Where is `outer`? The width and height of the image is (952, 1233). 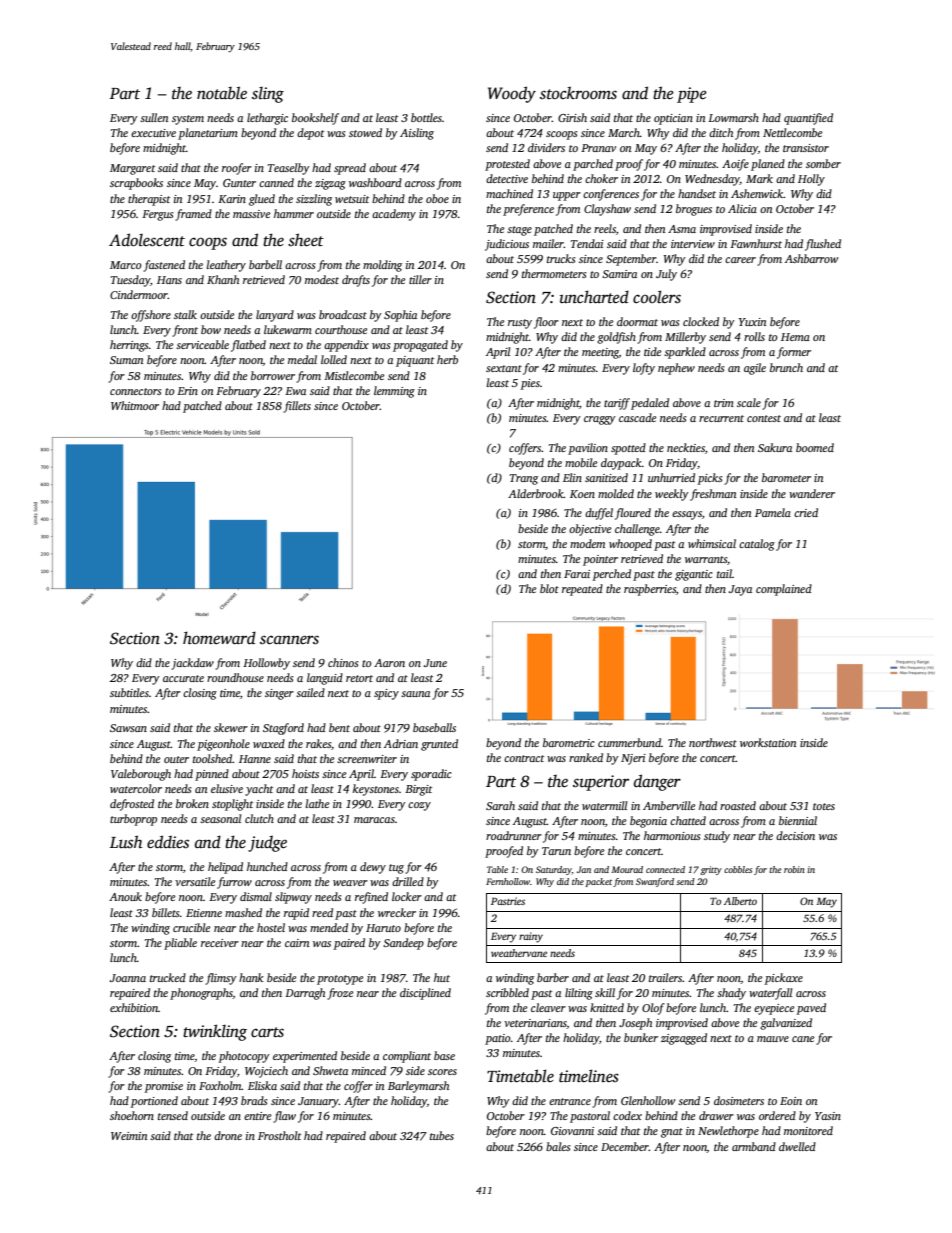
outer is located at coordinates (176, 759).
